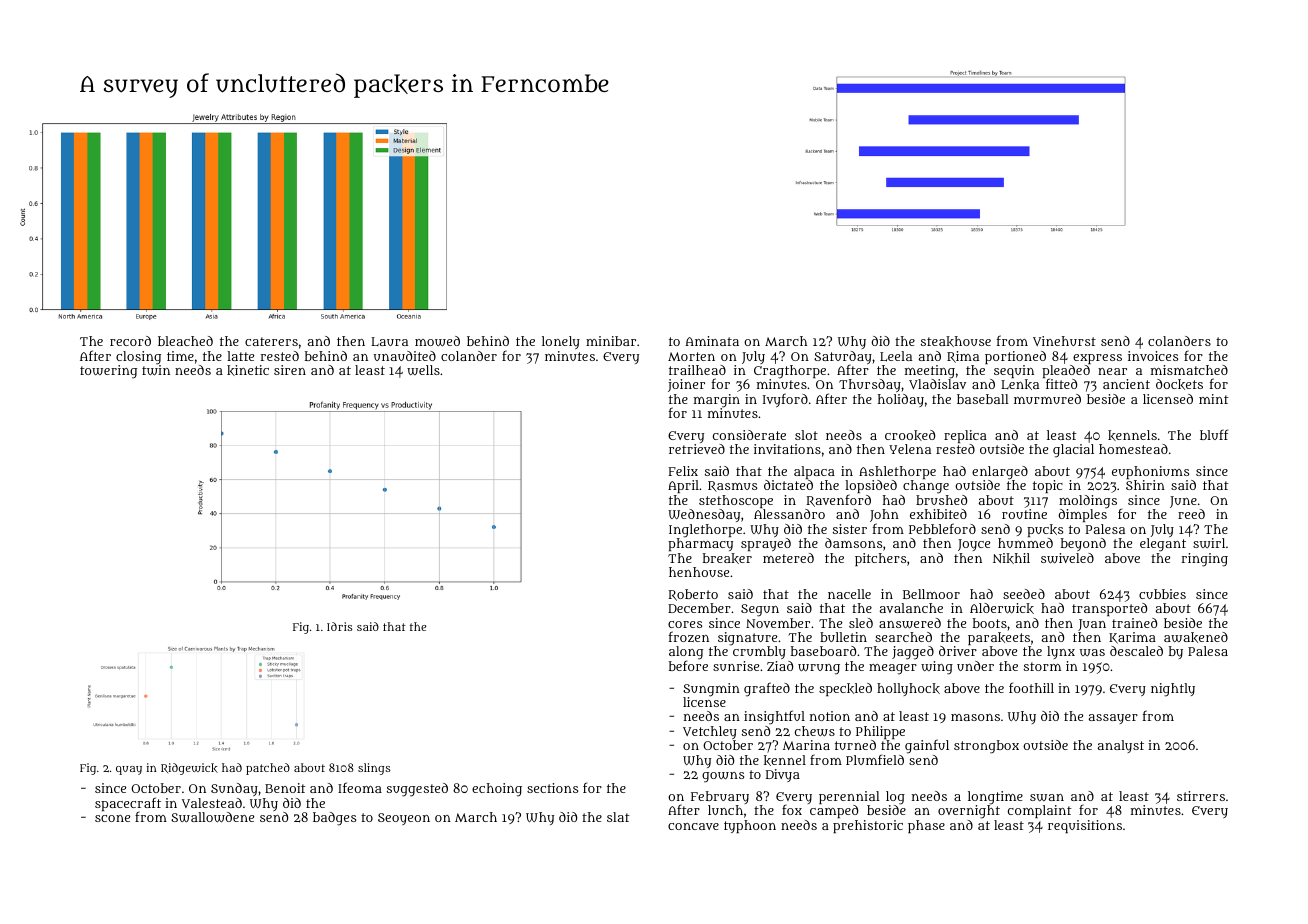 This screenshot has width=1308, height=924. Describe the element at coordinates (1179, 384) in the screenshot. I see `dockets` at that location.
